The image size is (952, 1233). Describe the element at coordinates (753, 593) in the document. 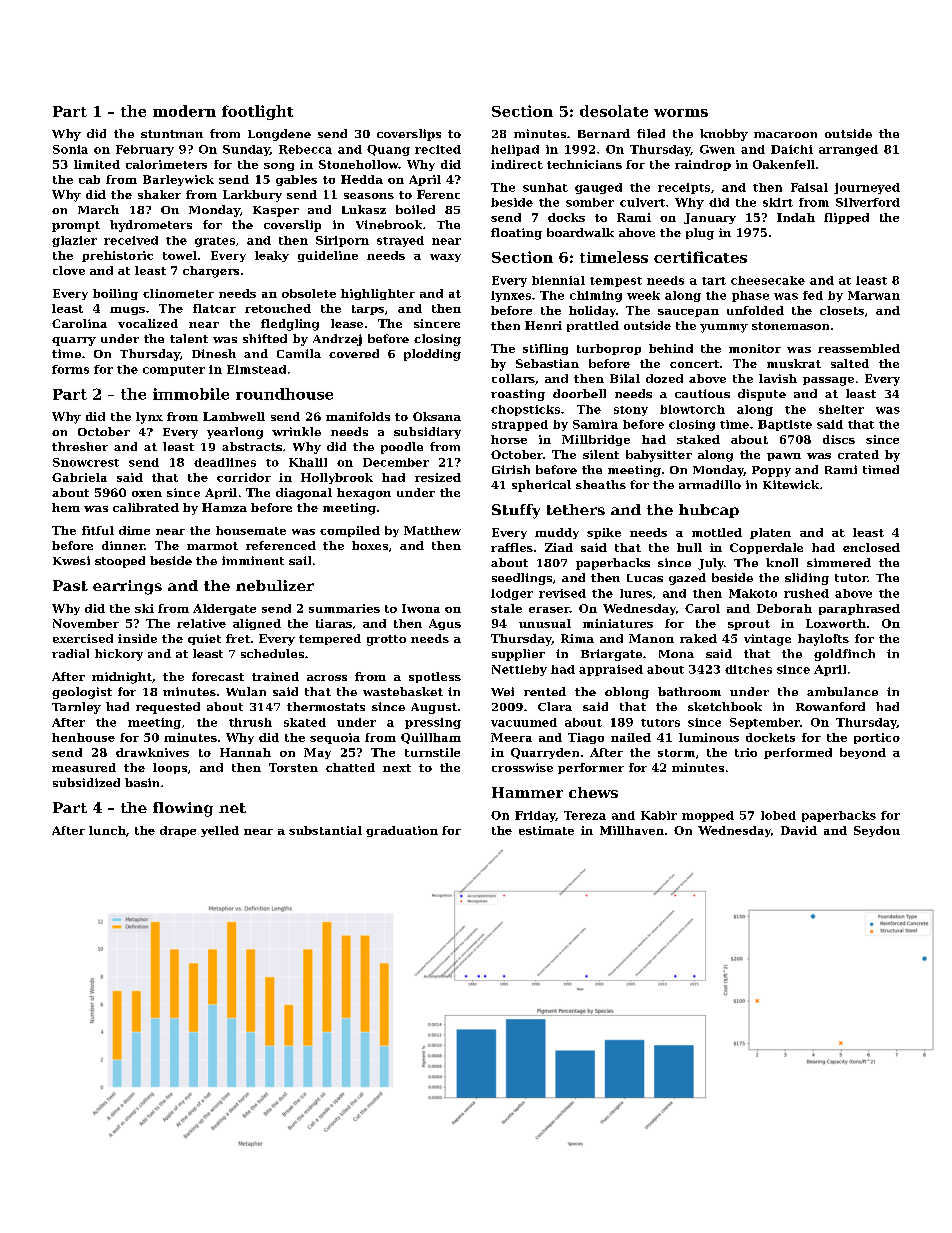

I see `Makoto` at that location.
